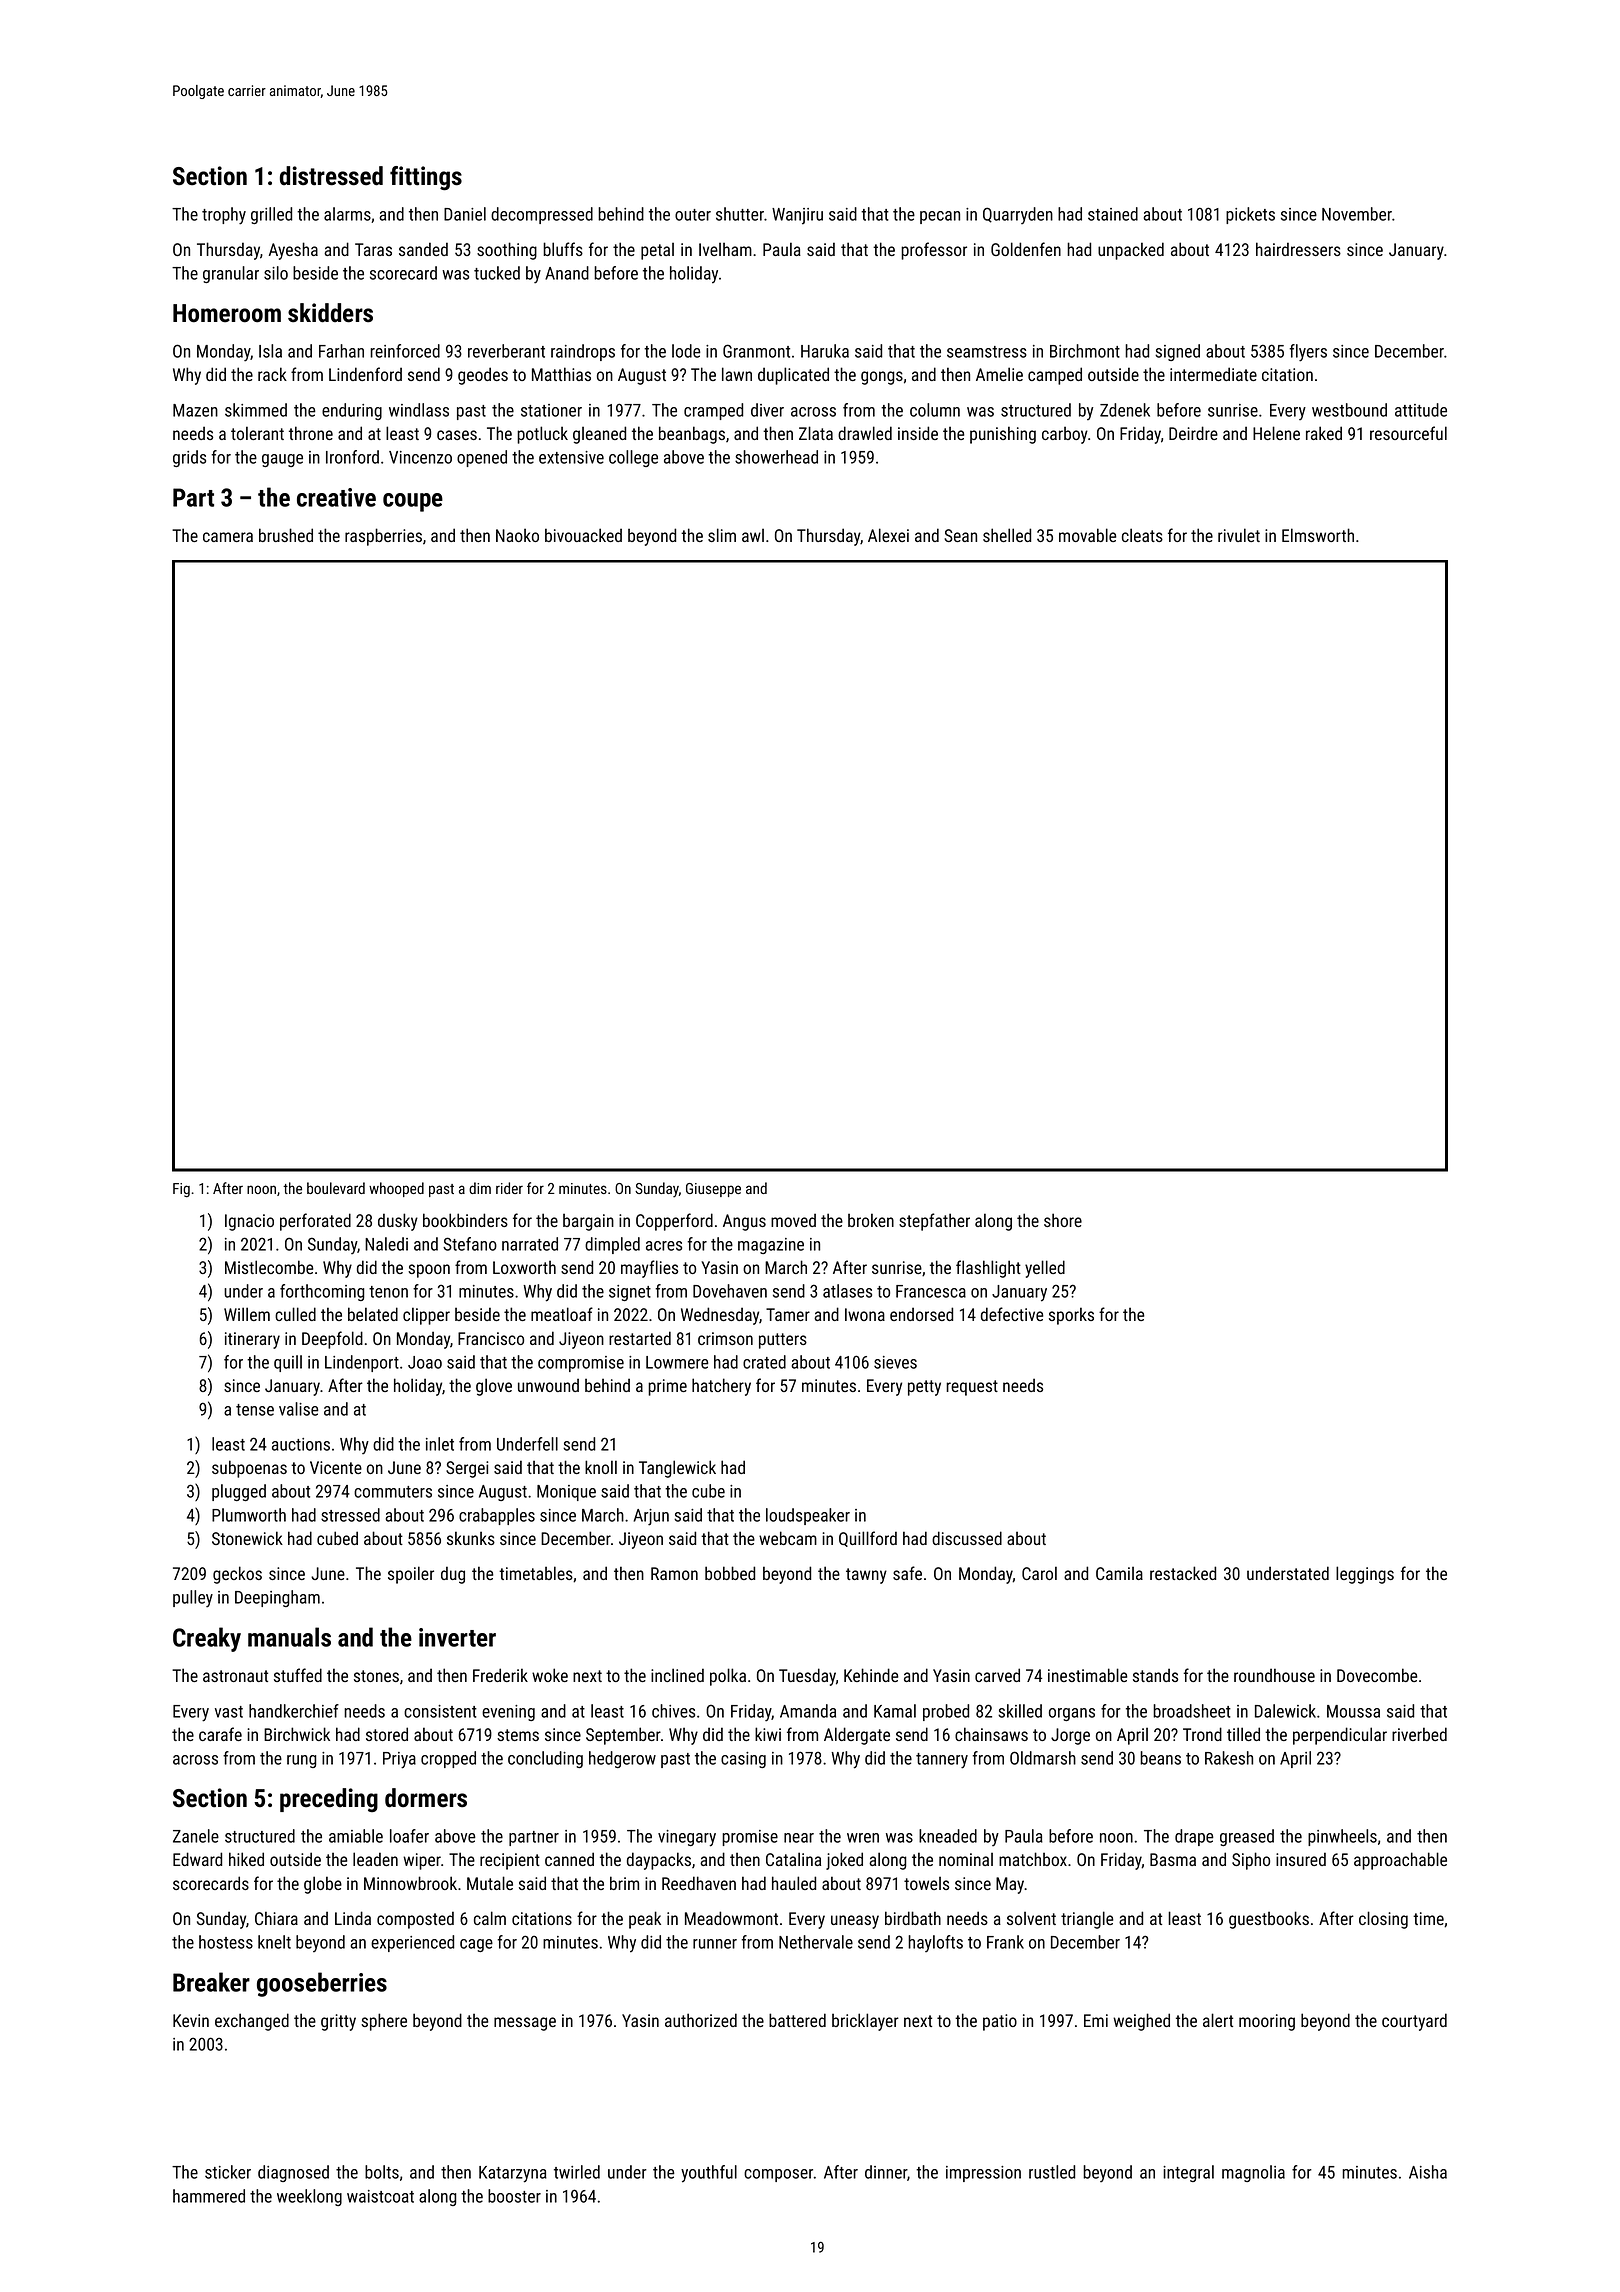 This screenshot has height=2292, width=1620. What do you see at coordinates (1239, 535) in the screenshot?
I see `rivulet` at bounding box center [1239, 535].
